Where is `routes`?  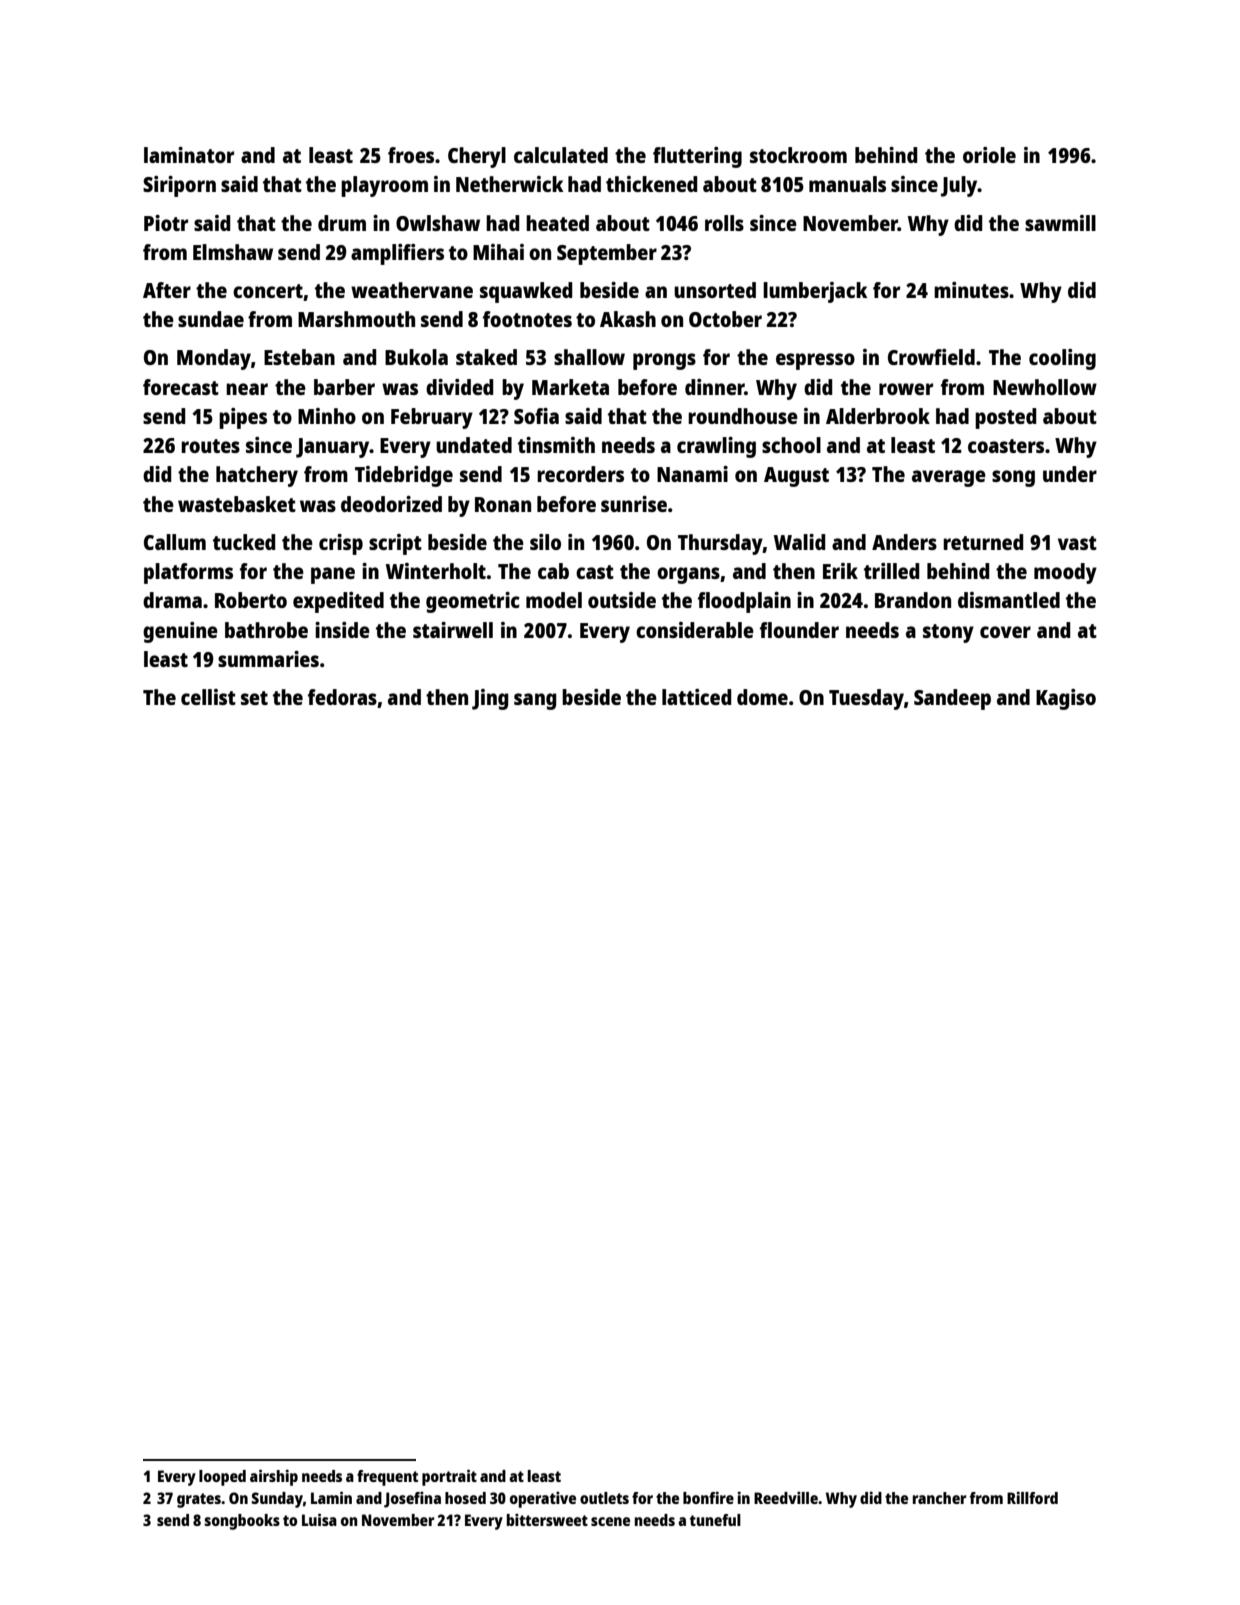 routes is located at coordinates (210, 446).
